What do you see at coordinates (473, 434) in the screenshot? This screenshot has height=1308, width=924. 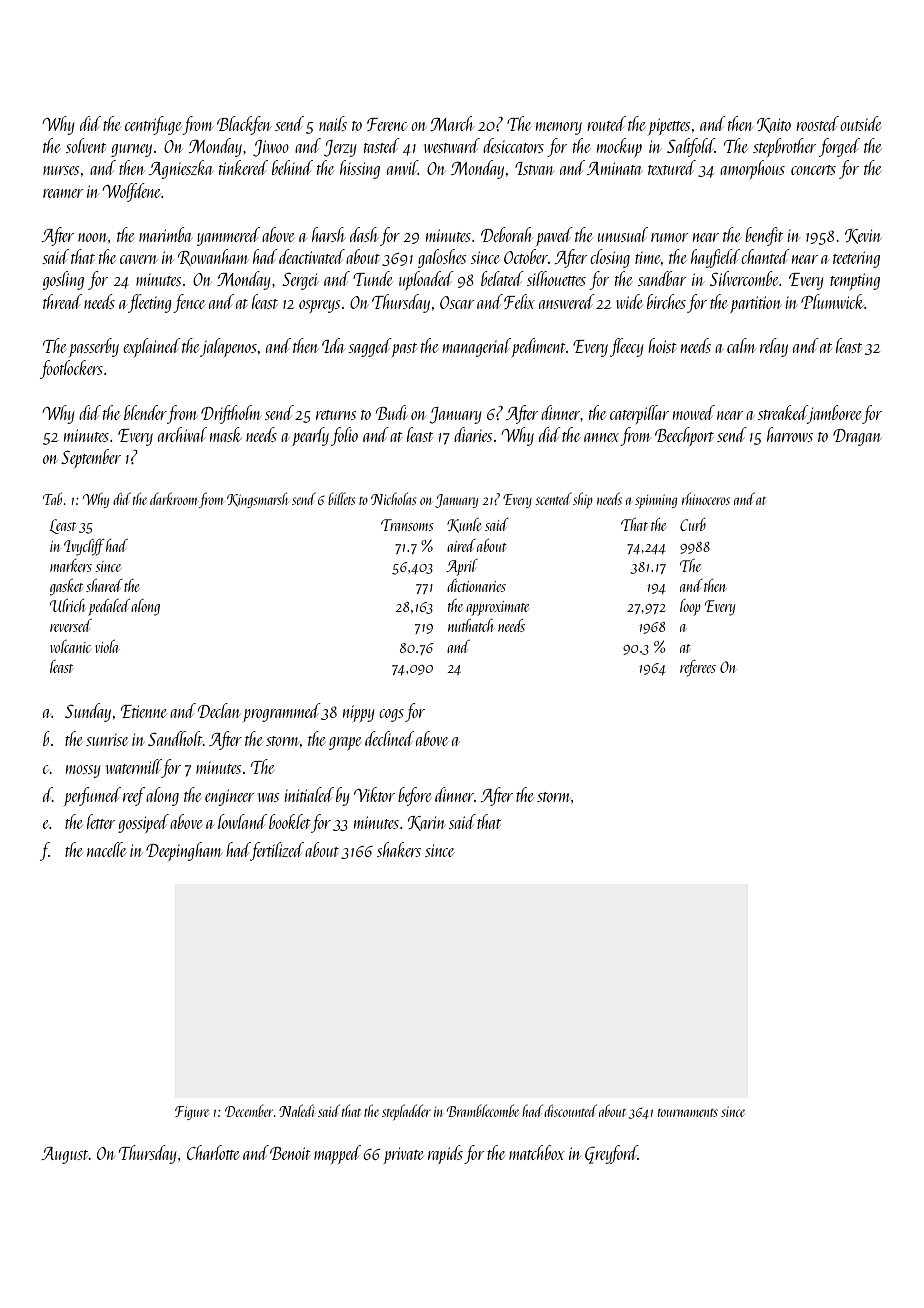 I see `diaries` at bounding box center [473, 434].
